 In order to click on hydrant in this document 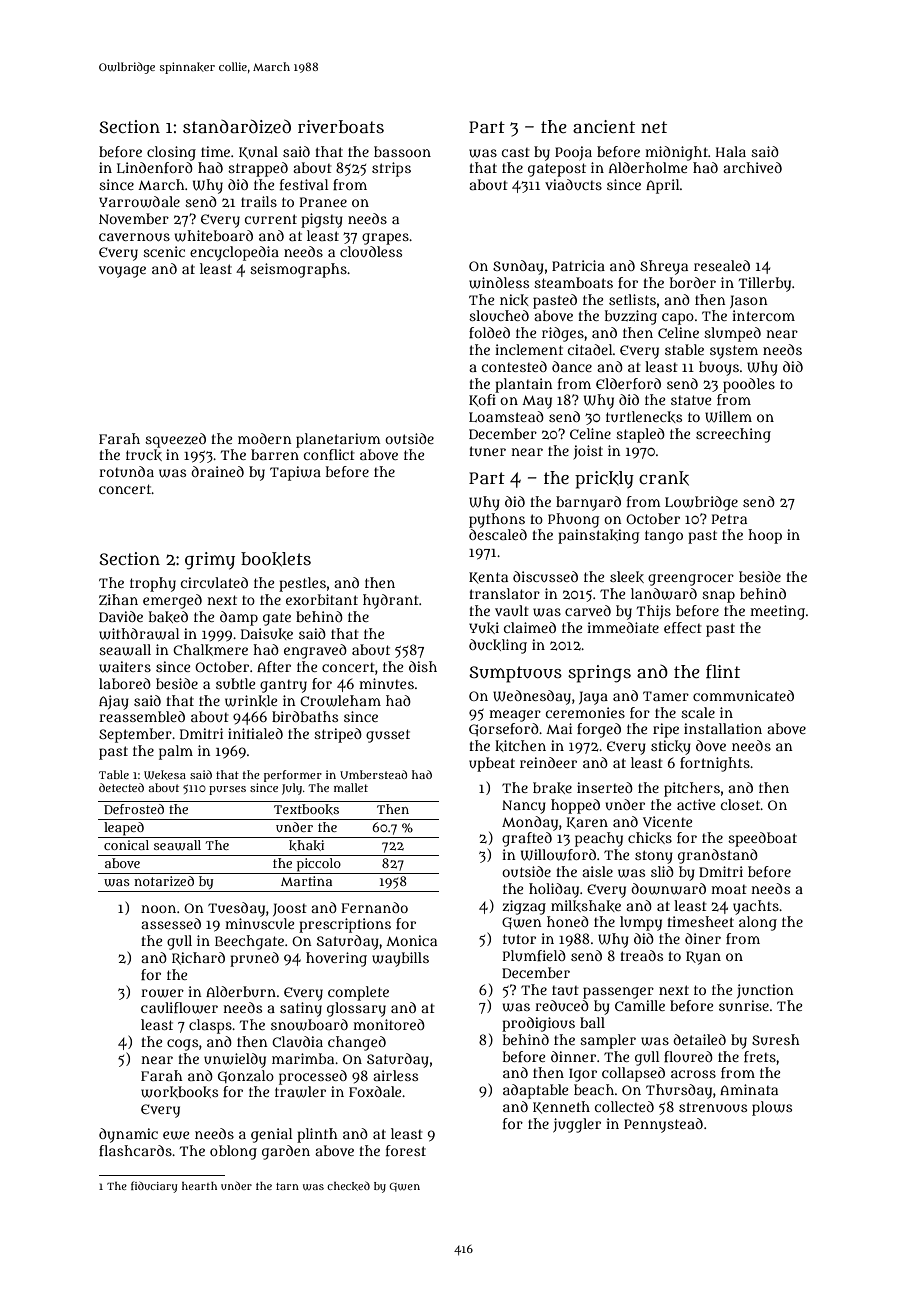, I will do `click(390, 601)`.
